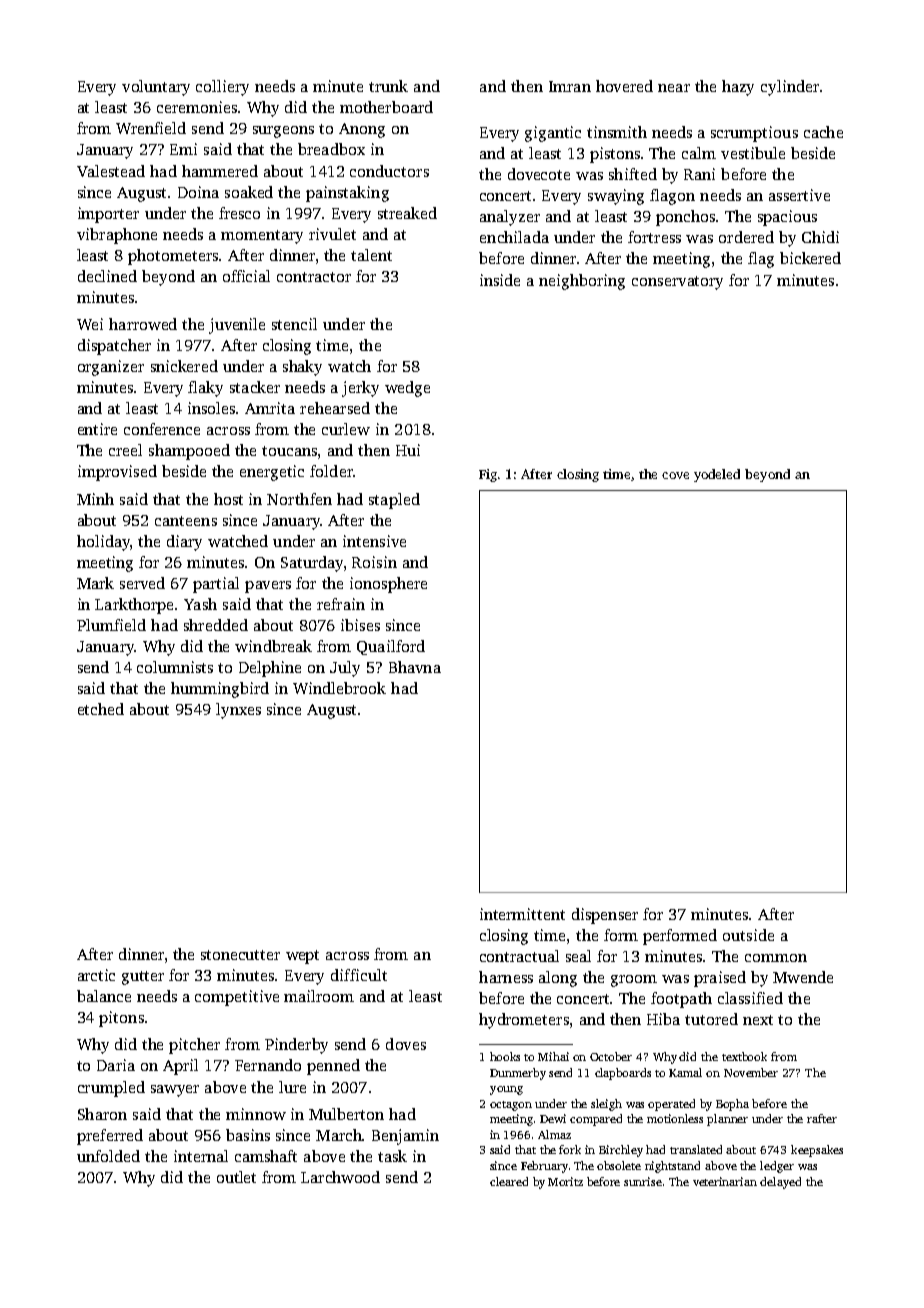 The width and height of the document is (924, 1308). Describe the element at coordinates (236, 1177) in the document. I see `outlet` at that location.
